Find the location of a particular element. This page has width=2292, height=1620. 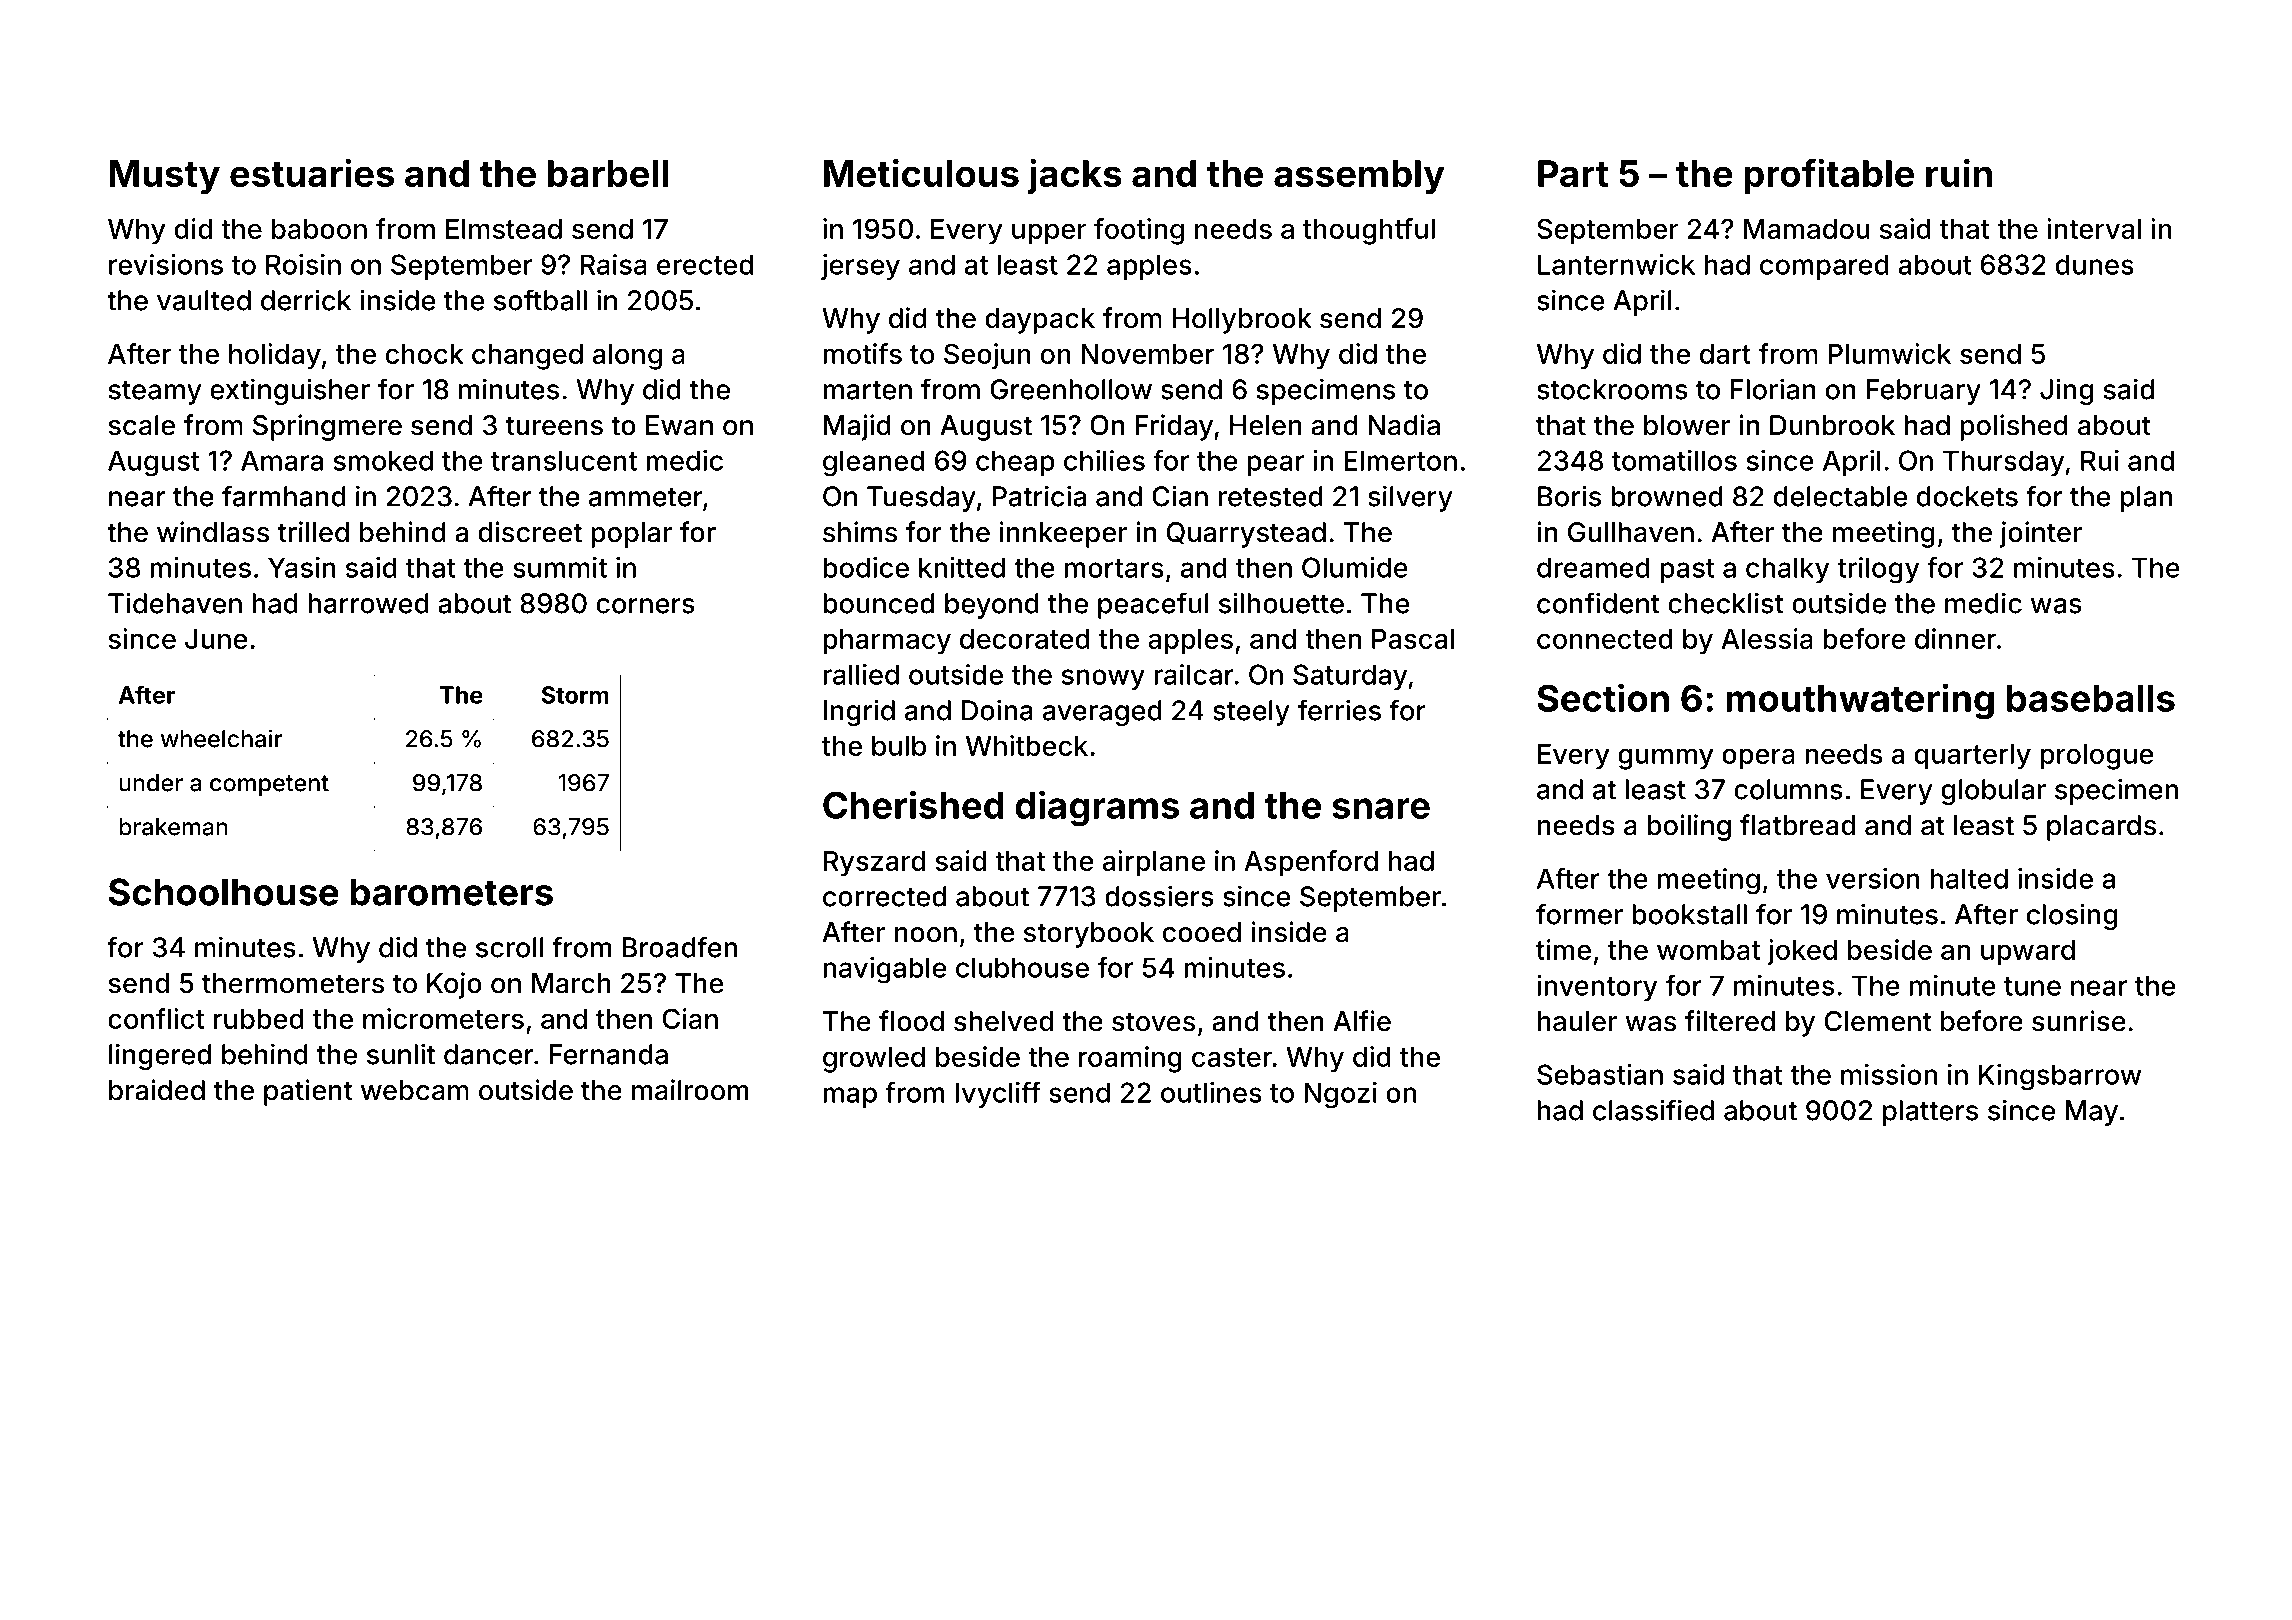

brakeman is located at coordinates (173, 827).
